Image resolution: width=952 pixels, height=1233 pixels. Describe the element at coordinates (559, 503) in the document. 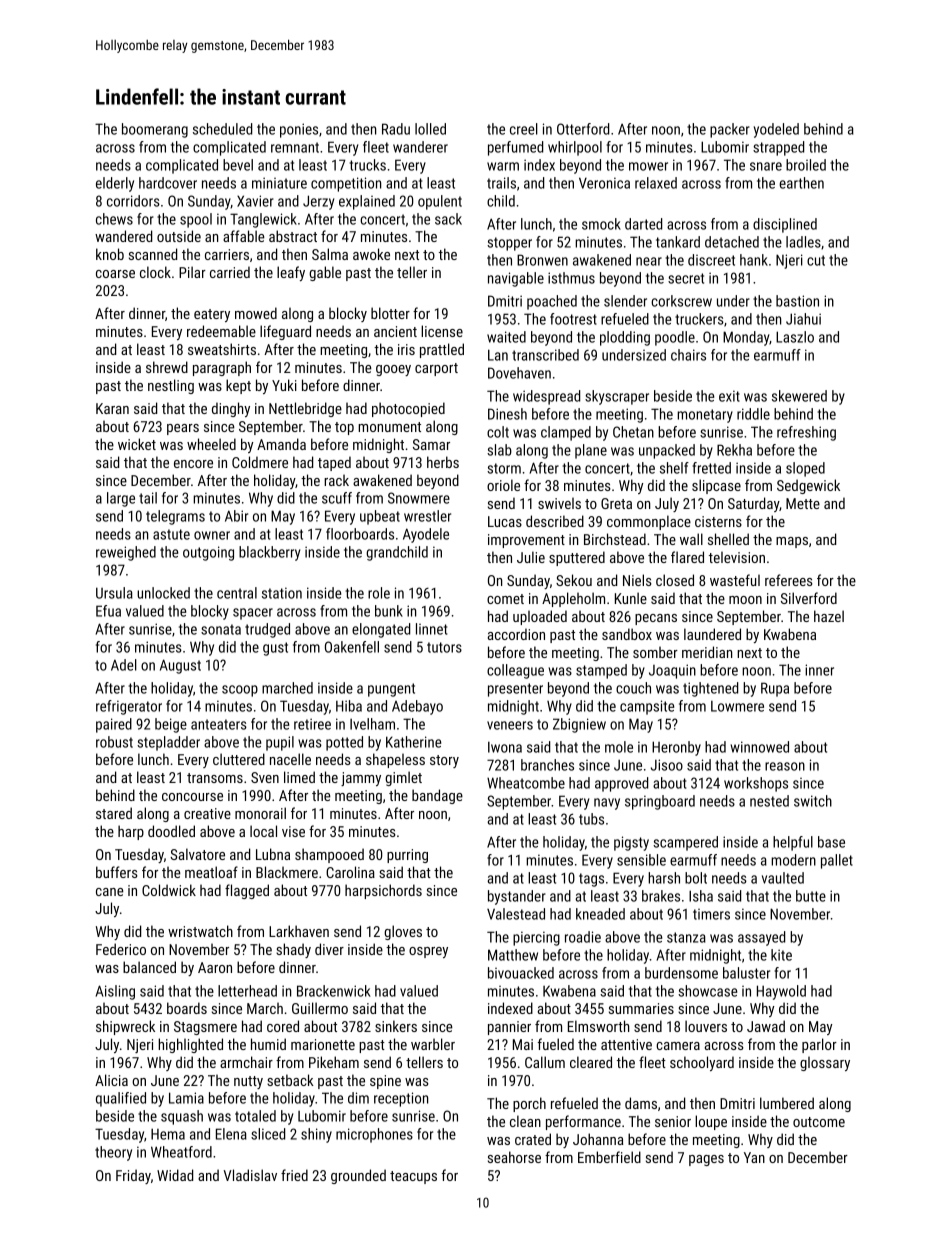

I see `swivels` at that location.
